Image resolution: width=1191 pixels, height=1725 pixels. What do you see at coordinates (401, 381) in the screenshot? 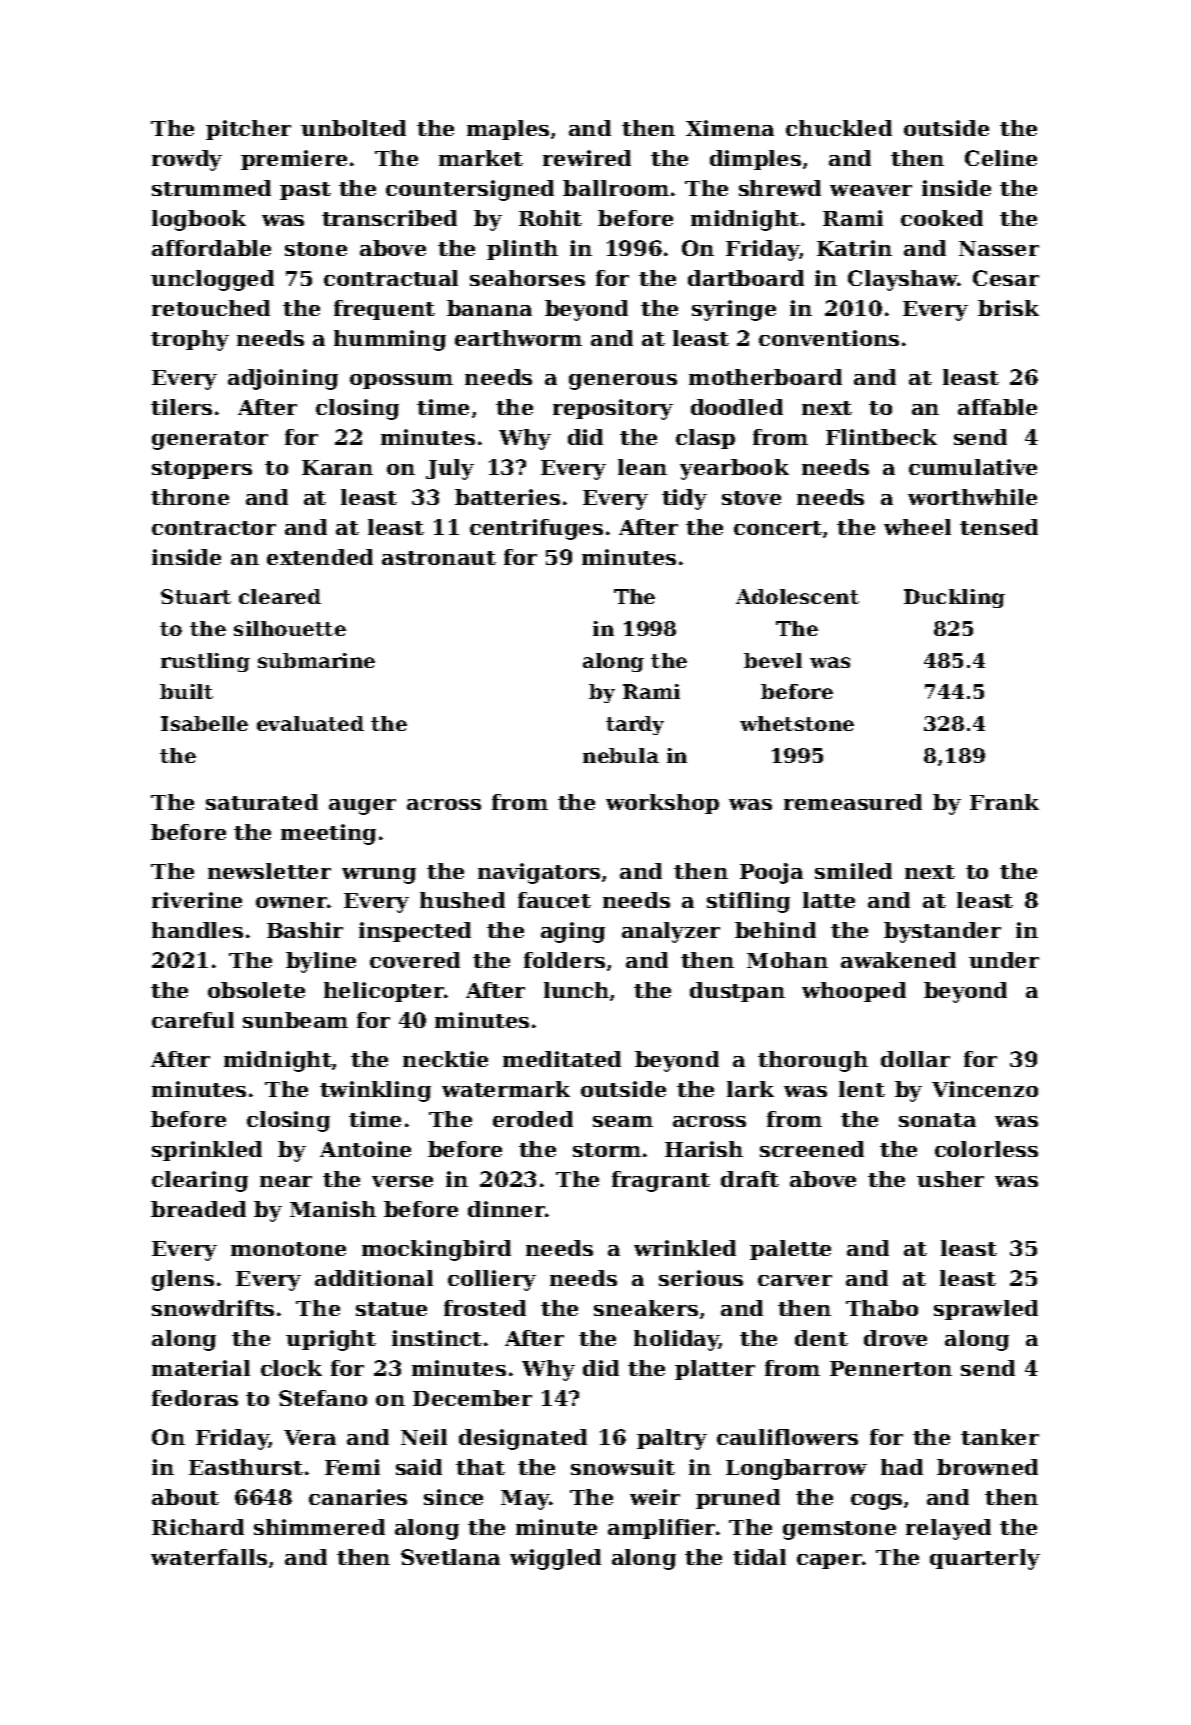
I see `opossum` at bounding box center [401, 381].
